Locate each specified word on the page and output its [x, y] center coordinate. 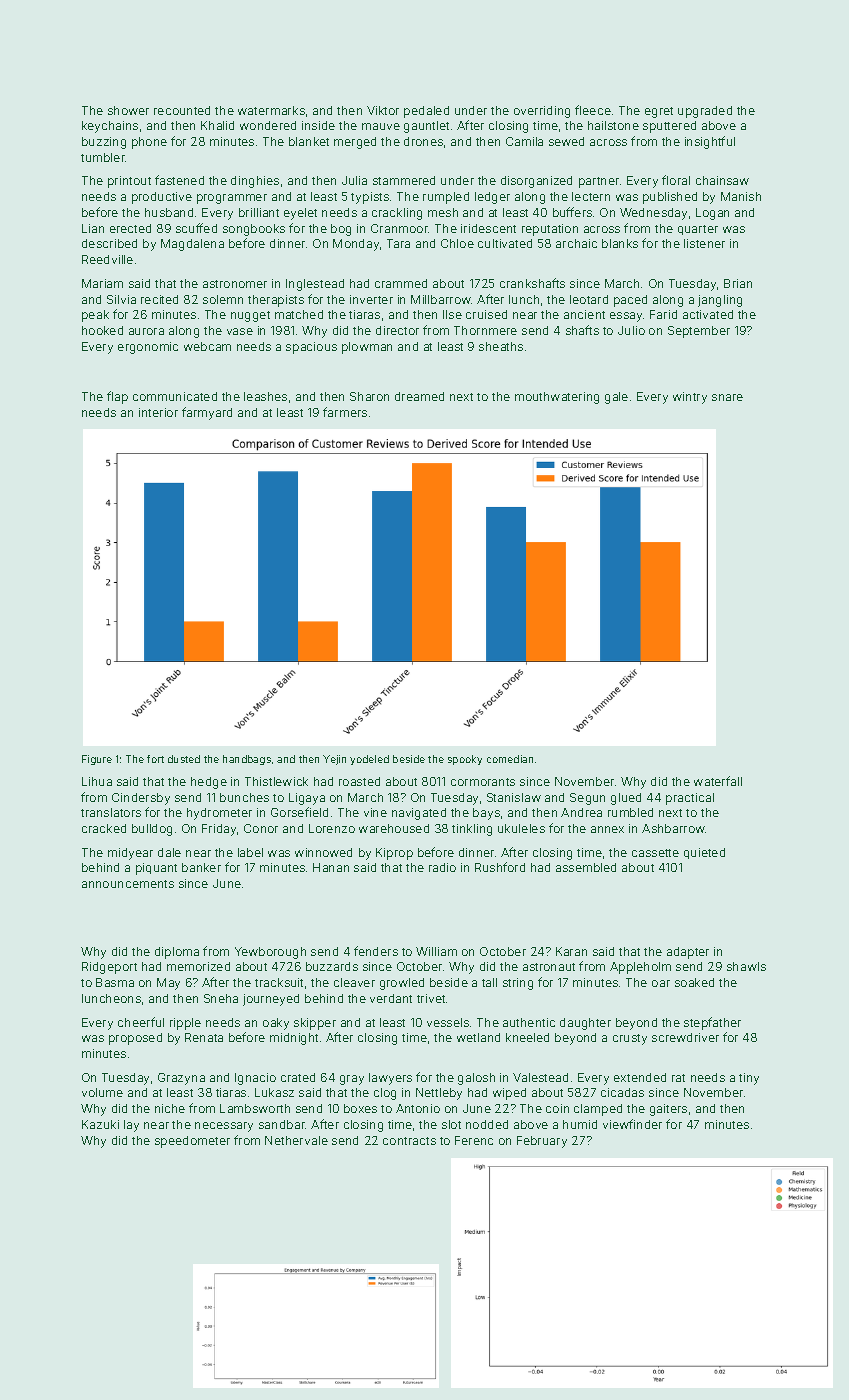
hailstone [613, 125]
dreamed [419, 396]
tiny [749, 1079]
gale [616, 398]
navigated [419, 814]
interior [158, 412]
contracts [409, 1141]
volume [102, 1092]
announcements [128, 884]
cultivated [505, 243]
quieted [704, 853]
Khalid [217, 125]
